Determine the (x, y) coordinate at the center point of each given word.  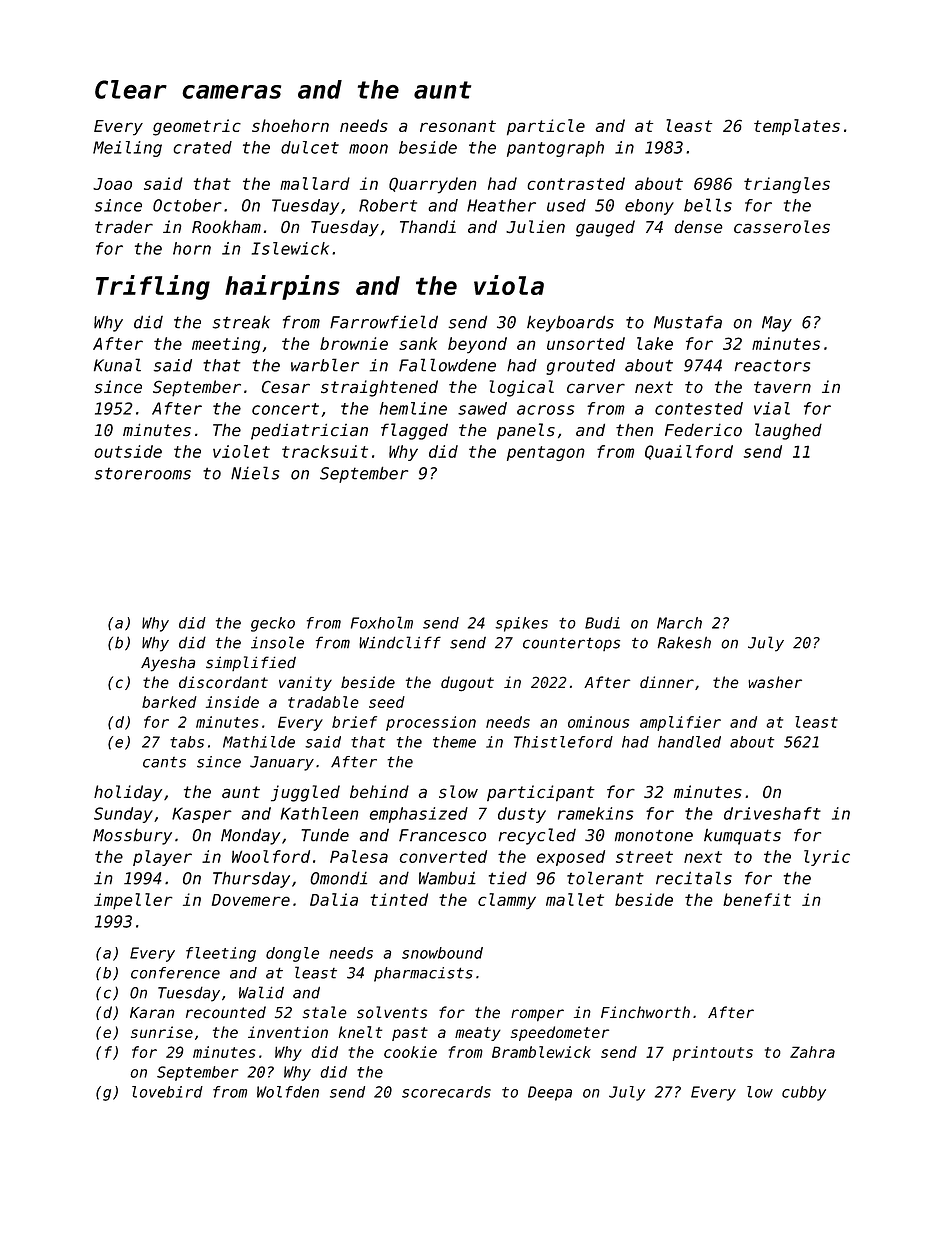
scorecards (446, 1092)
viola (509, 285)
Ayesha (168, 664)
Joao (112, 184)
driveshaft (772, 813)
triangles (787, 185)
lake (655, 343)
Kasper (202, 815)
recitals (694, 878)
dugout (467, 684)
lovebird (167, 1092)
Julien (535, 227)
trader (124, 227)
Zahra (812, 1052)
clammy (507, 901)
